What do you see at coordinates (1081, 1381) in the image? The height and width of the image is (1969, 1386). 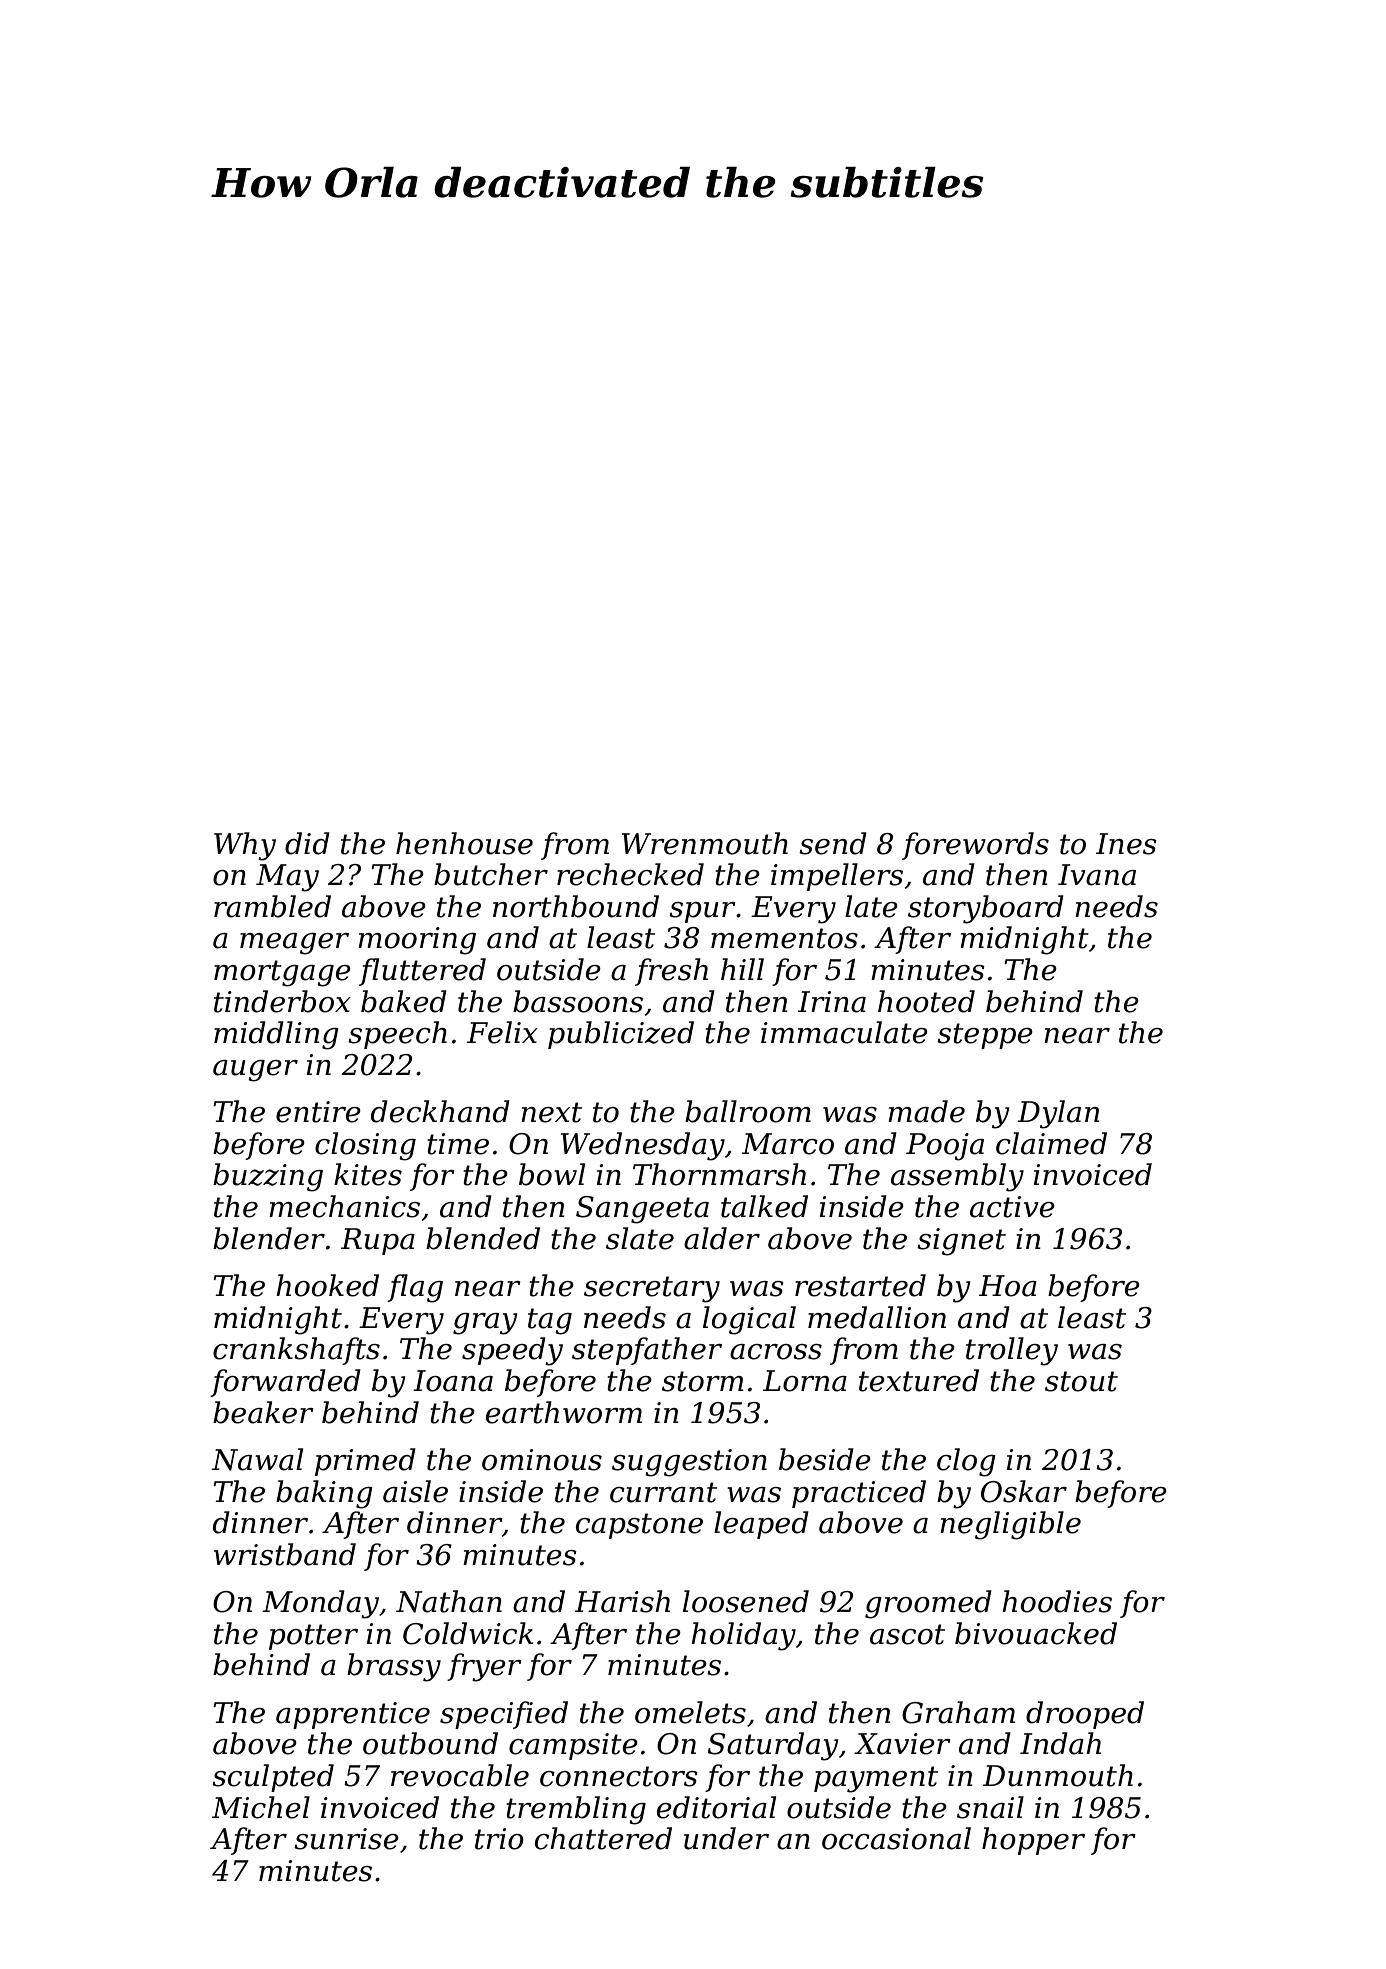 I see `stout` at bounding box center [1081, 1381].
